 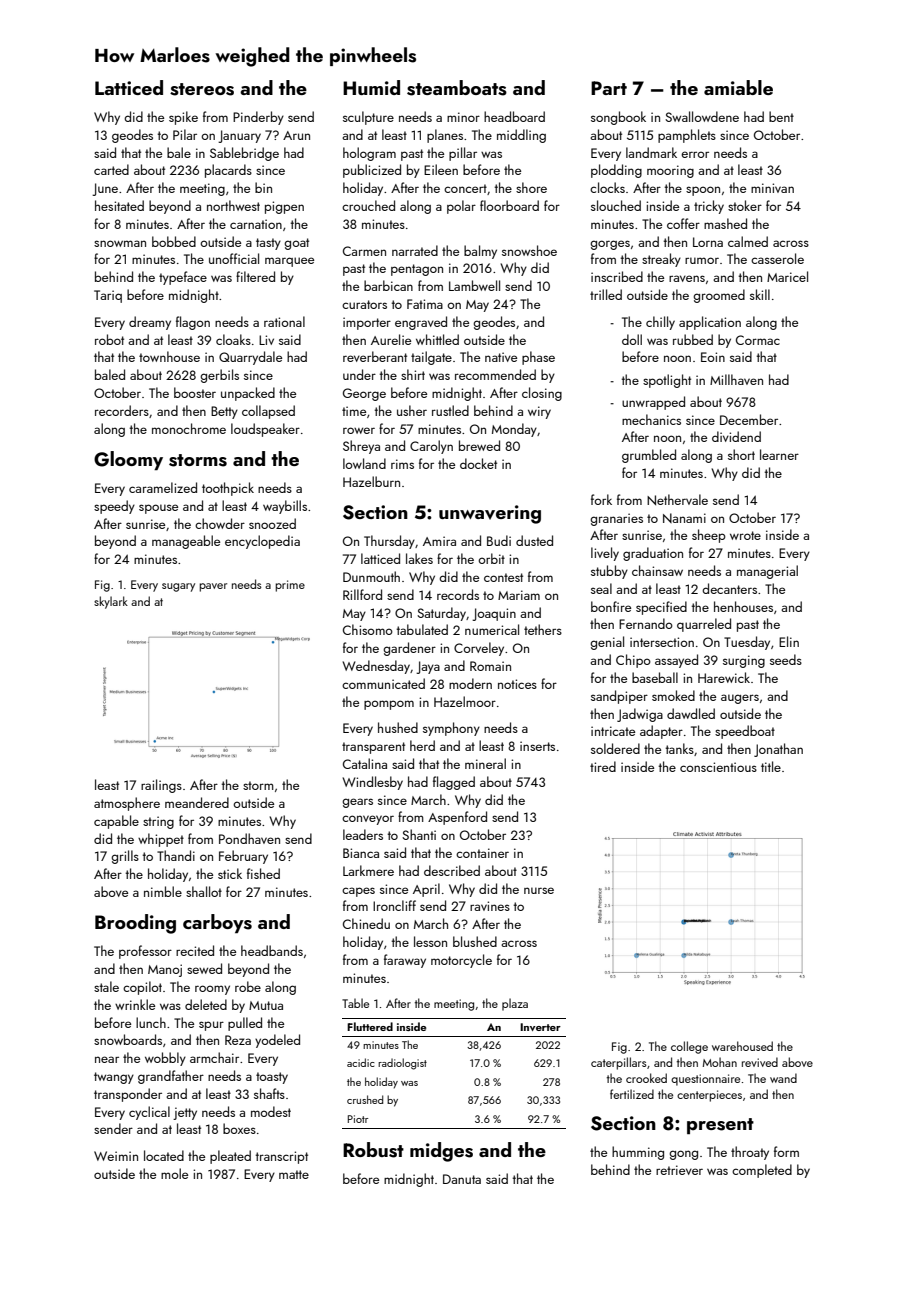 What do you see at coordinates (725, 223) in the image?
I see `mashed` at bounding box center [725, 223].
